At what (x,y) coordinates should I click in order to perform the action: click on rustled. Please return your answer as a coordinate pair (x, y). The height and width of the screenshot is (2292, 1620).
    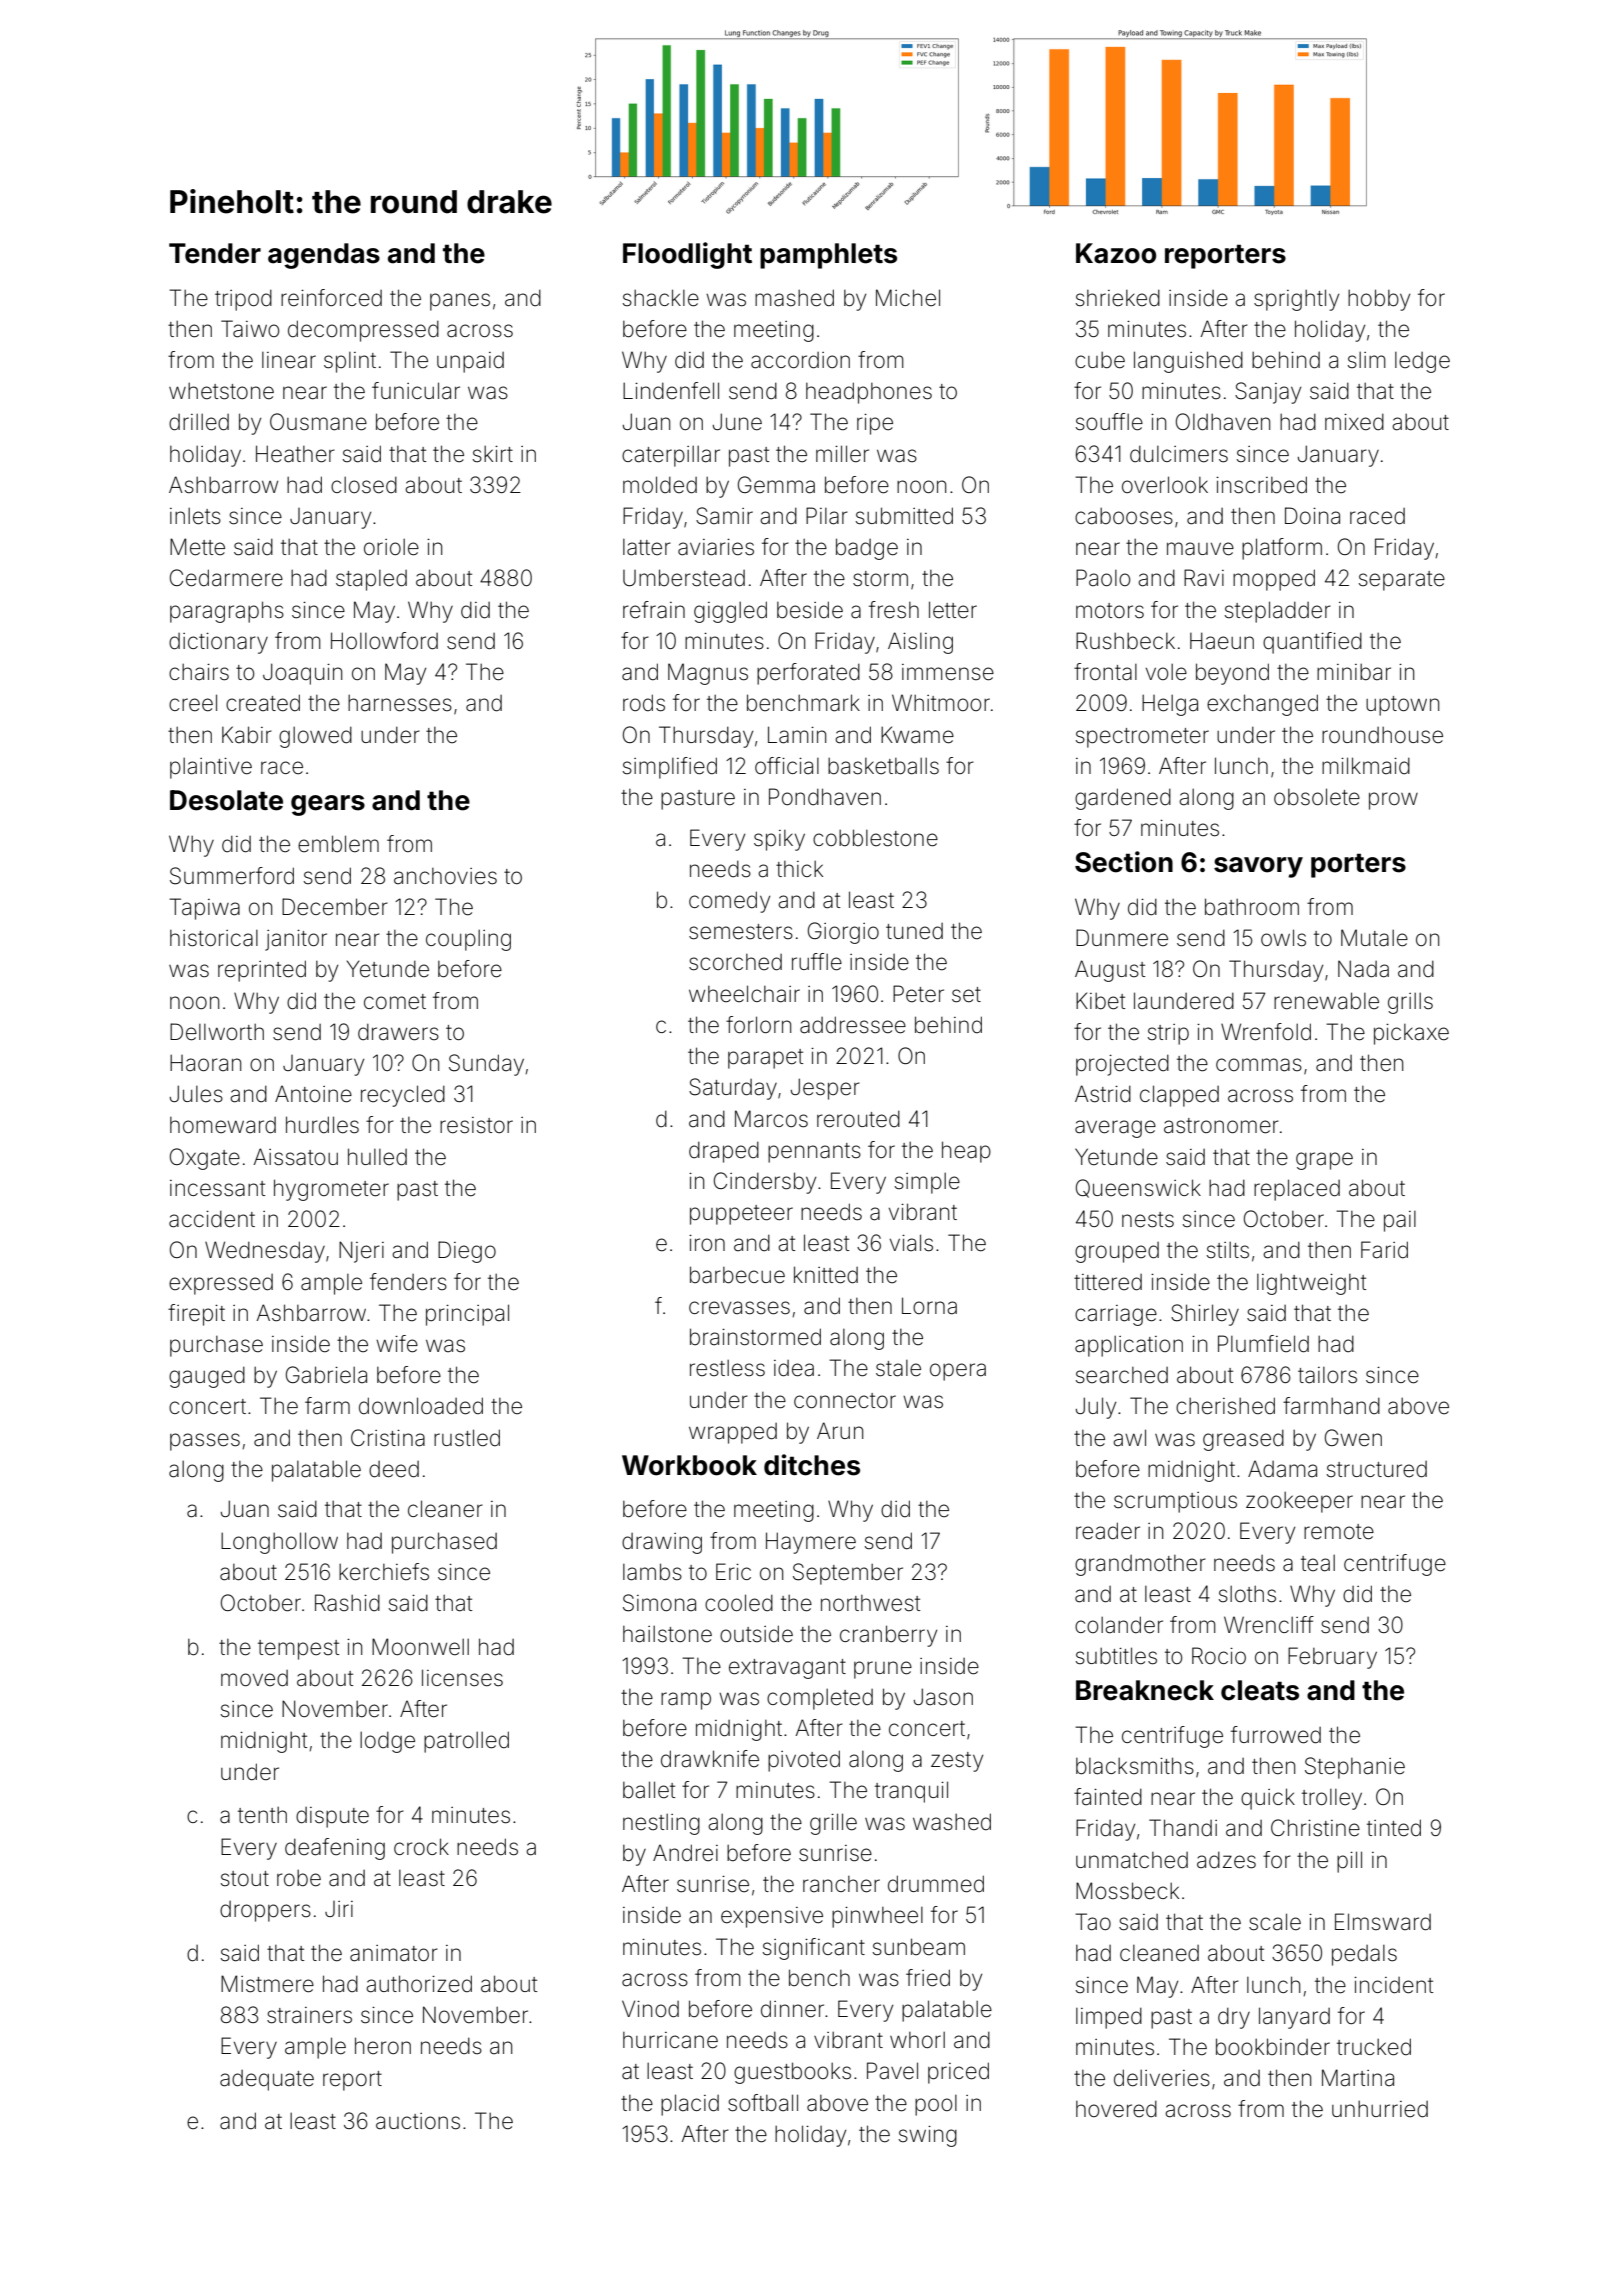
    Looking at the image, I should click on (467, 1438).
